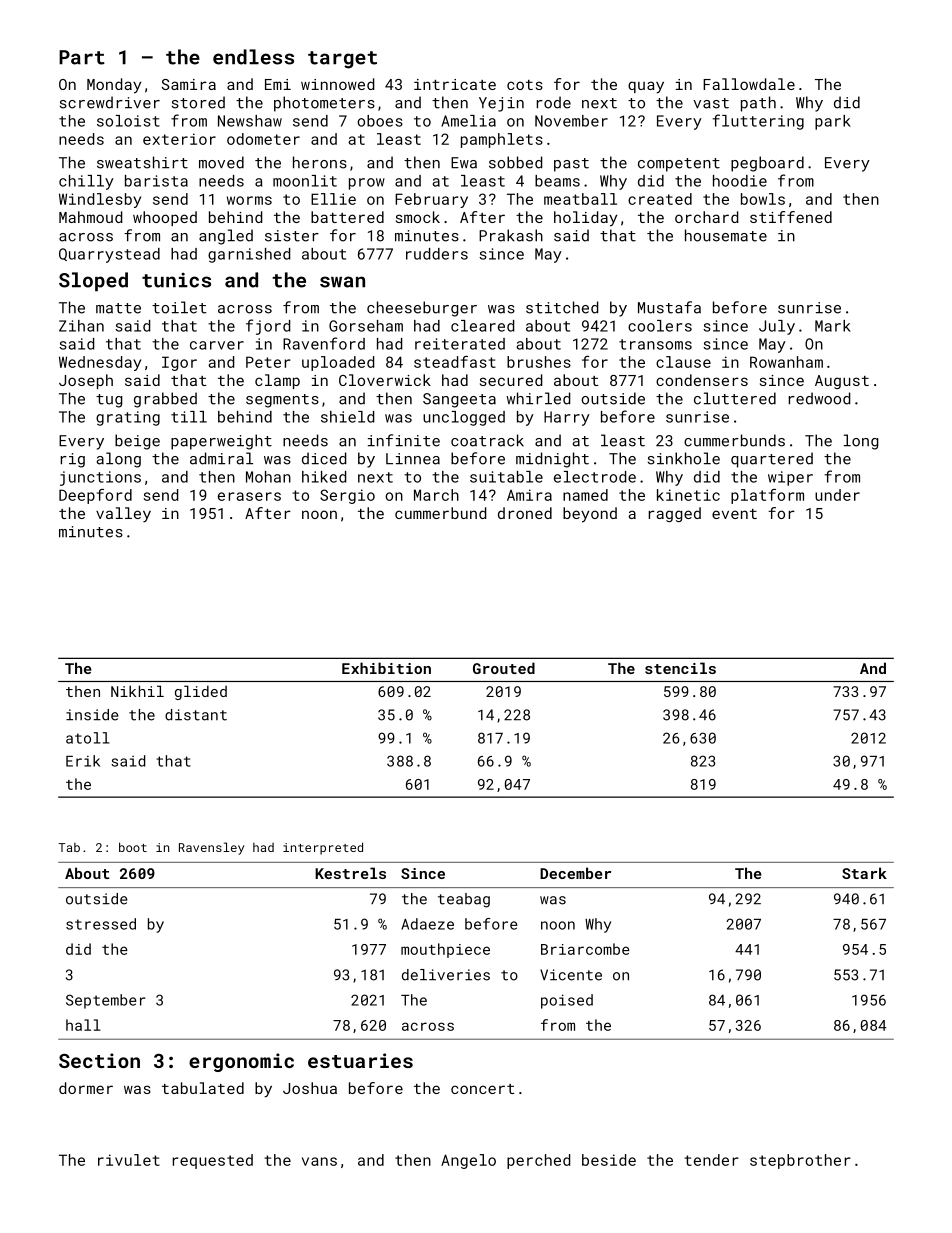  Describe the element at coordinates (213, 1161) in the page. I see `requested` at that location.
